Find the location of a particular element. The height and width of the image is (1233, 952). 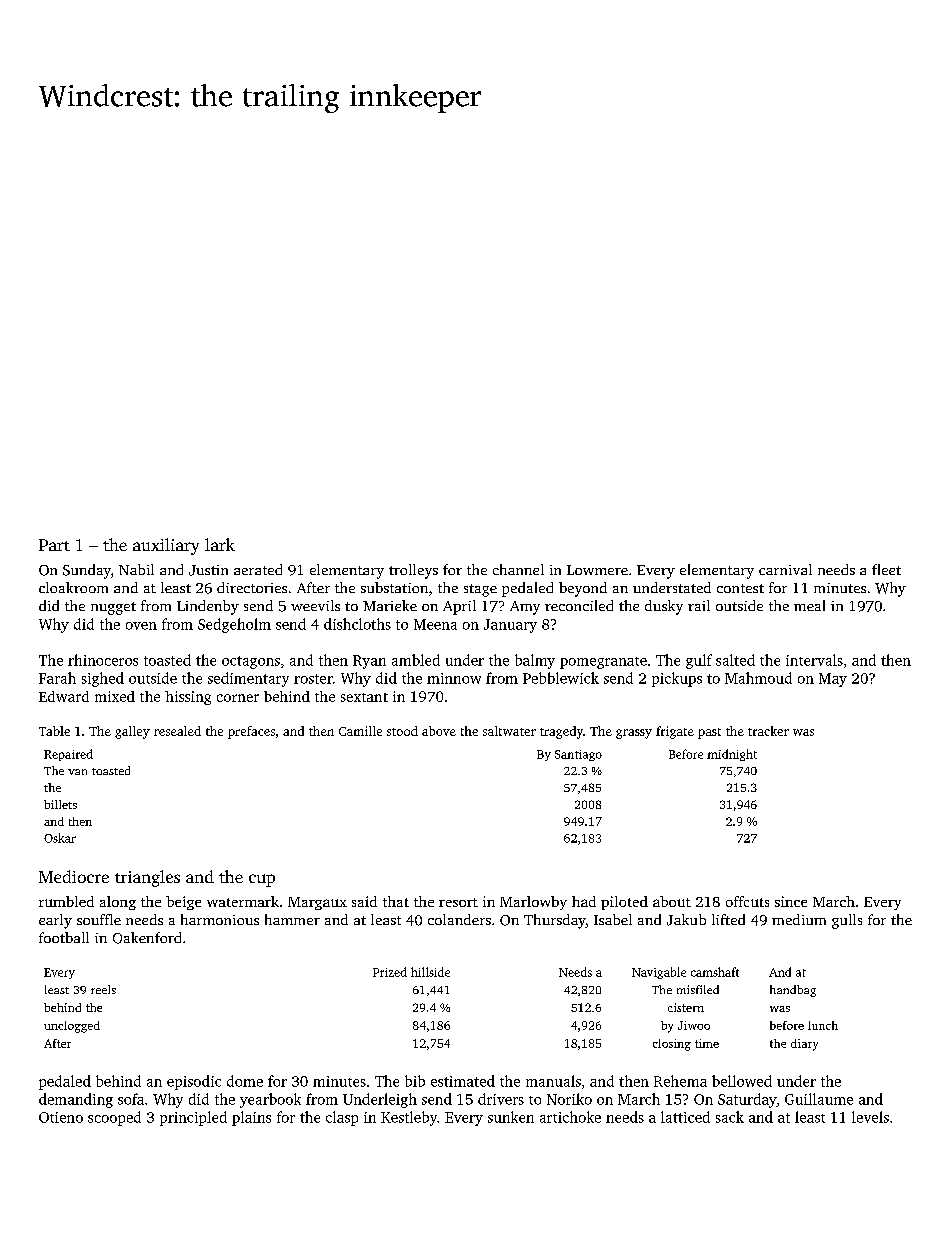

principled is located at coordinates (193, 1118).
